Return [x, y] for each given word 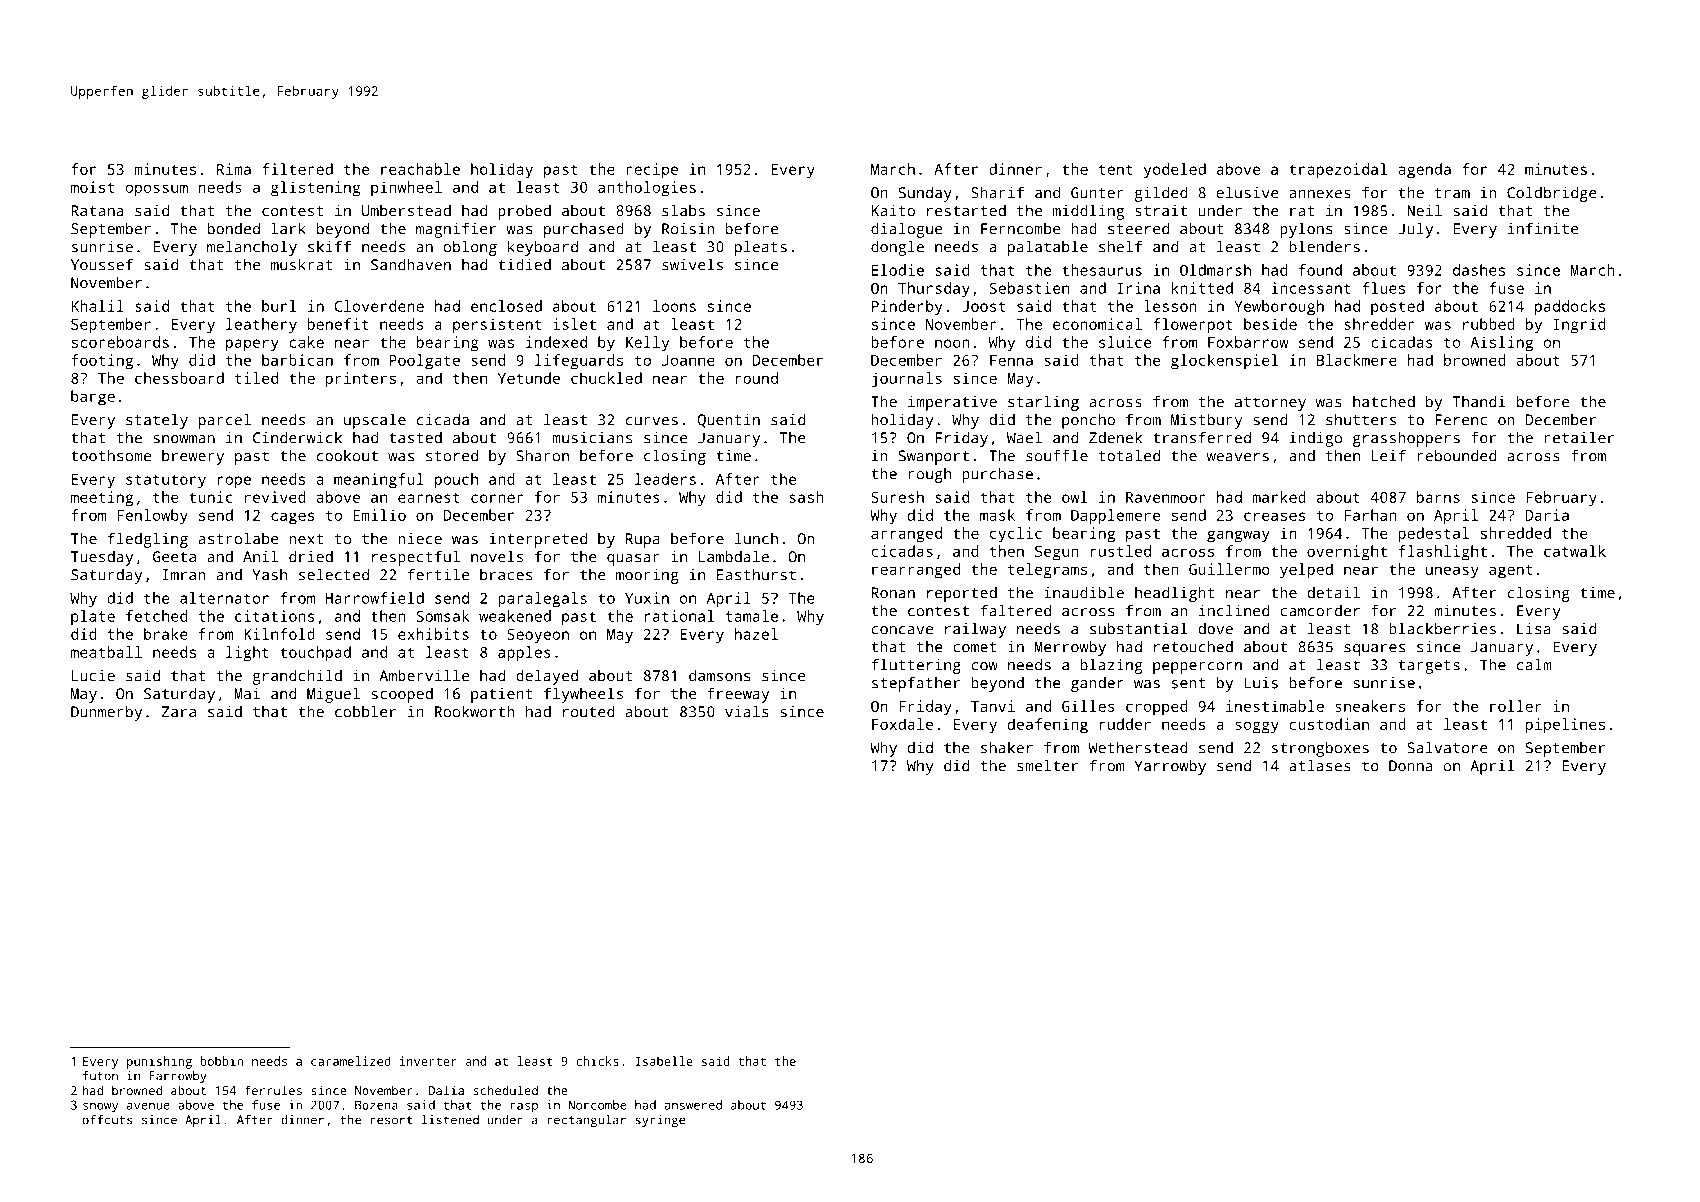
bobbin [221, 1061]
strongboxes [1320, 749]
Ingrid [1579, 326]
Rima [234, 169]
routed [589, 711]
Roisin [688, 229]
